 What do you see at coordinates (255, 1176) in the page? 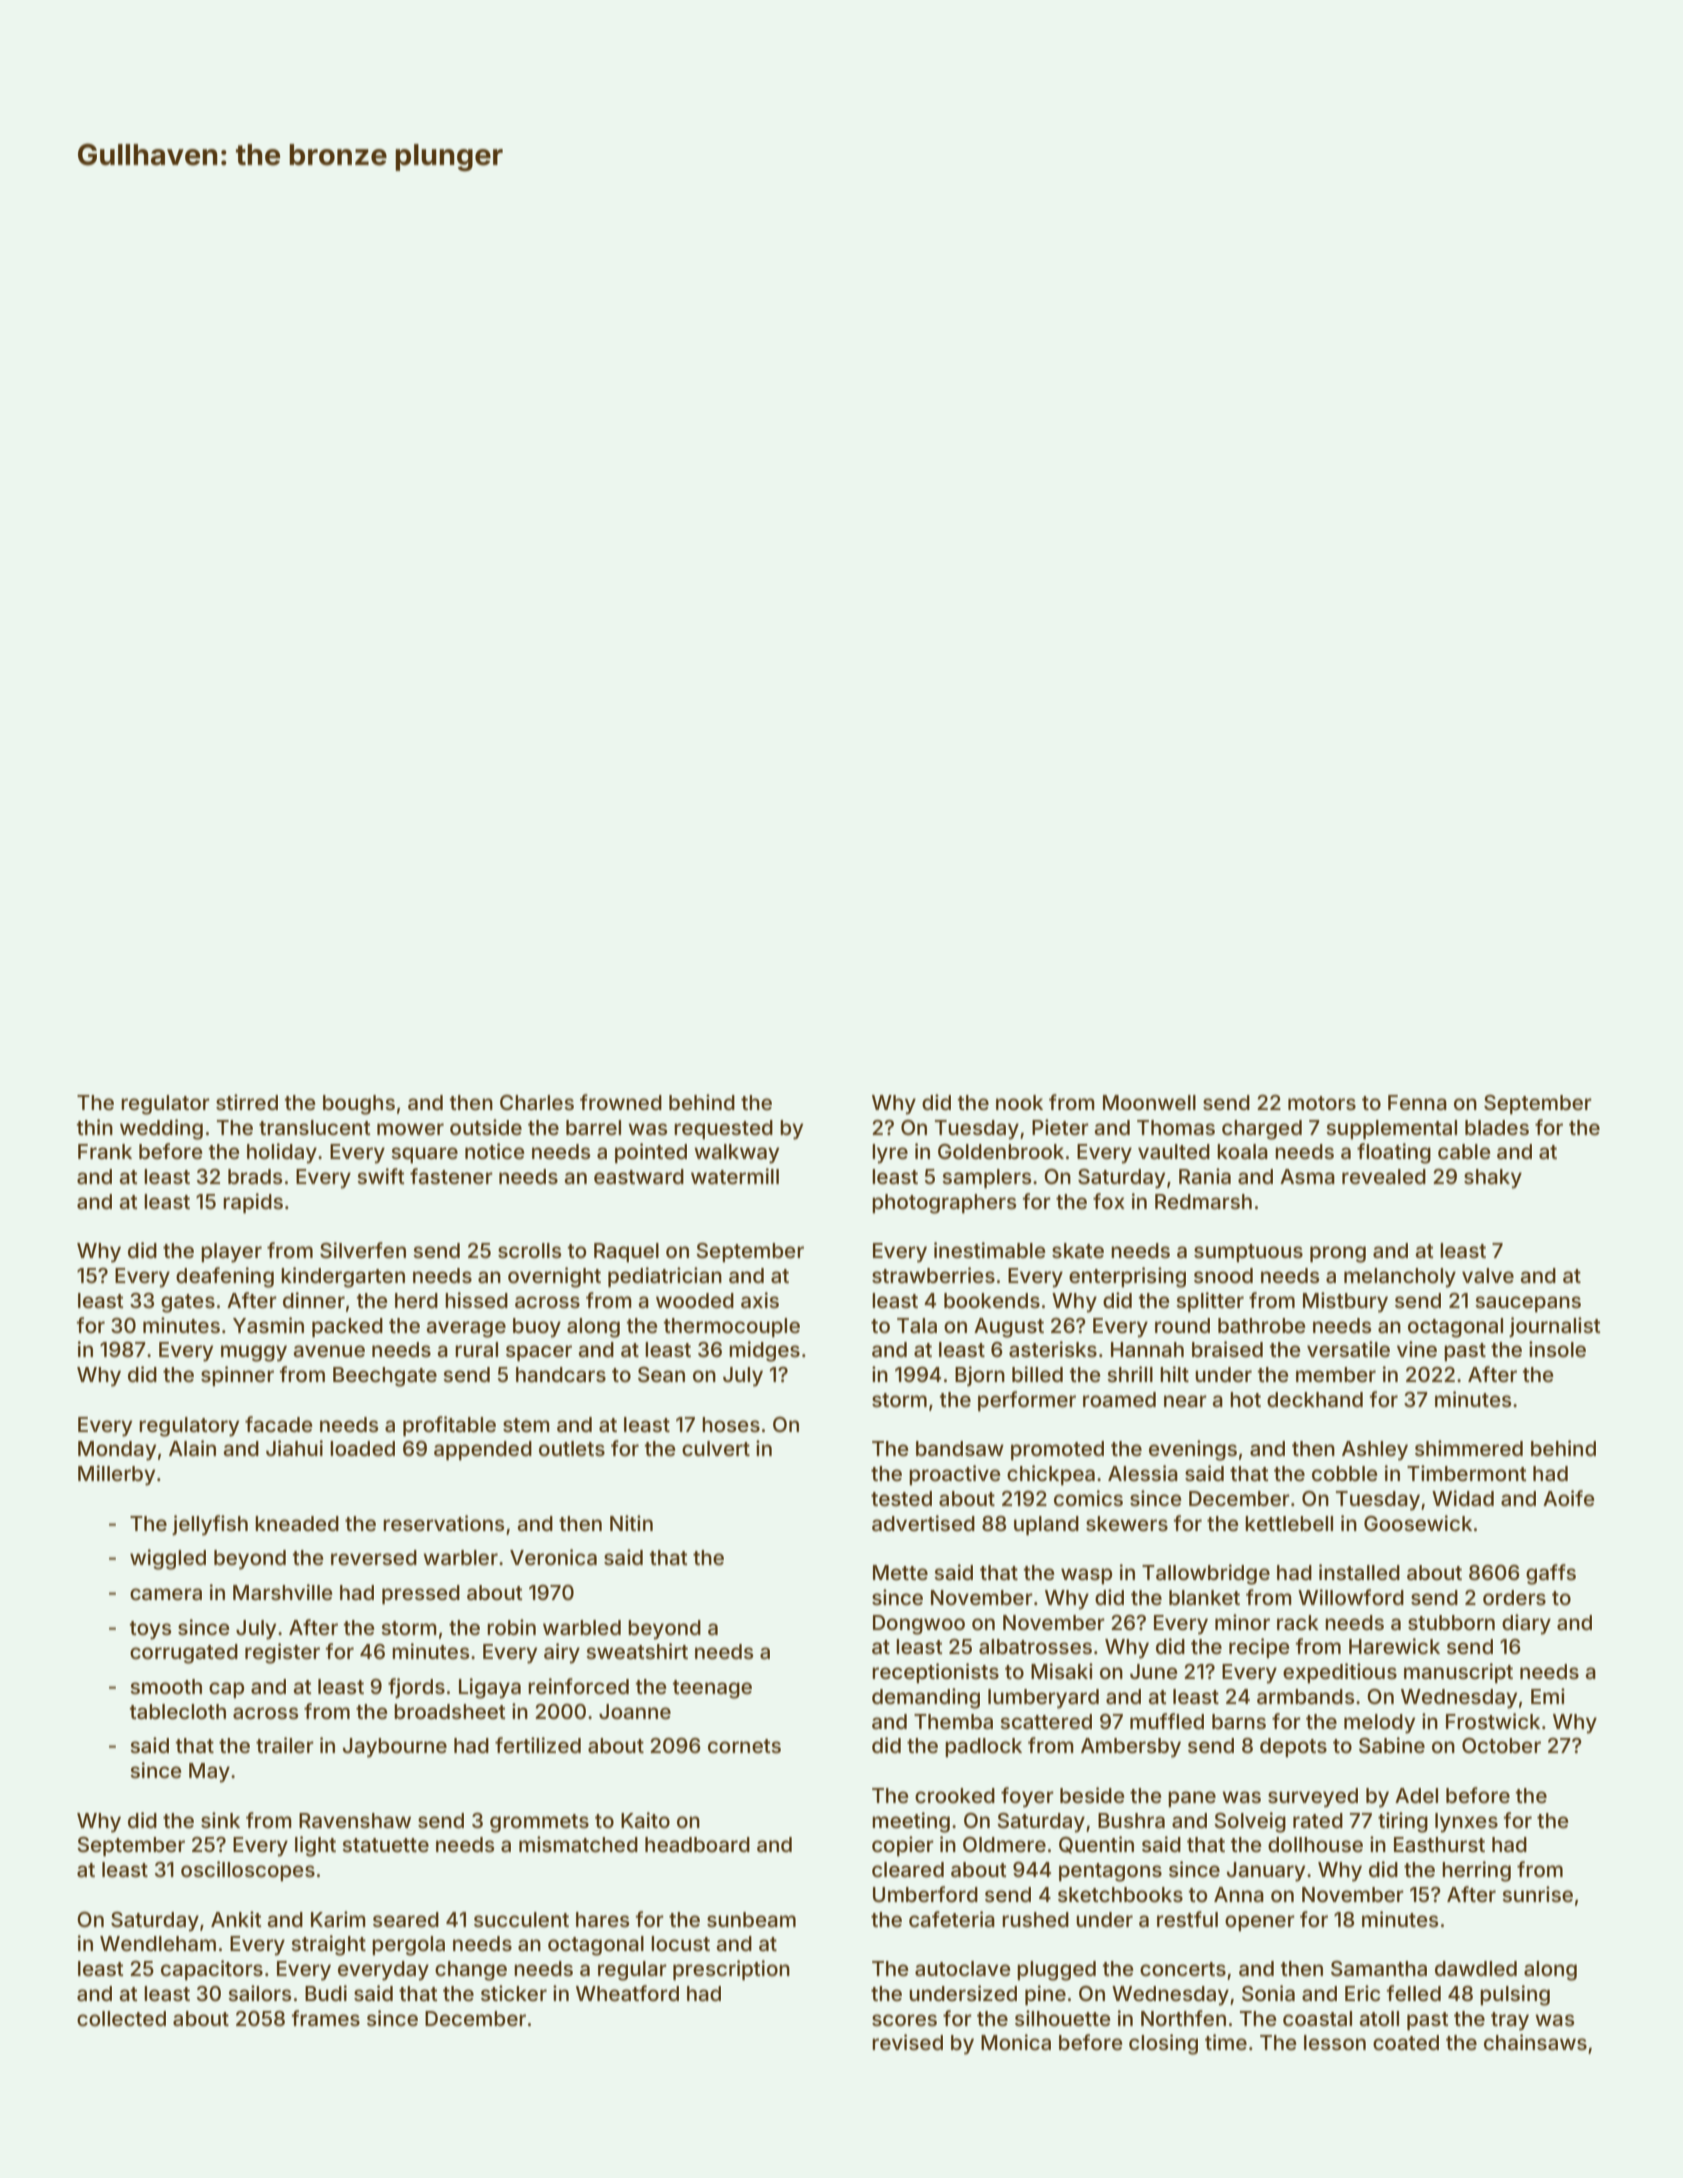
I see `brads` at bounding box center [255, 1176].
